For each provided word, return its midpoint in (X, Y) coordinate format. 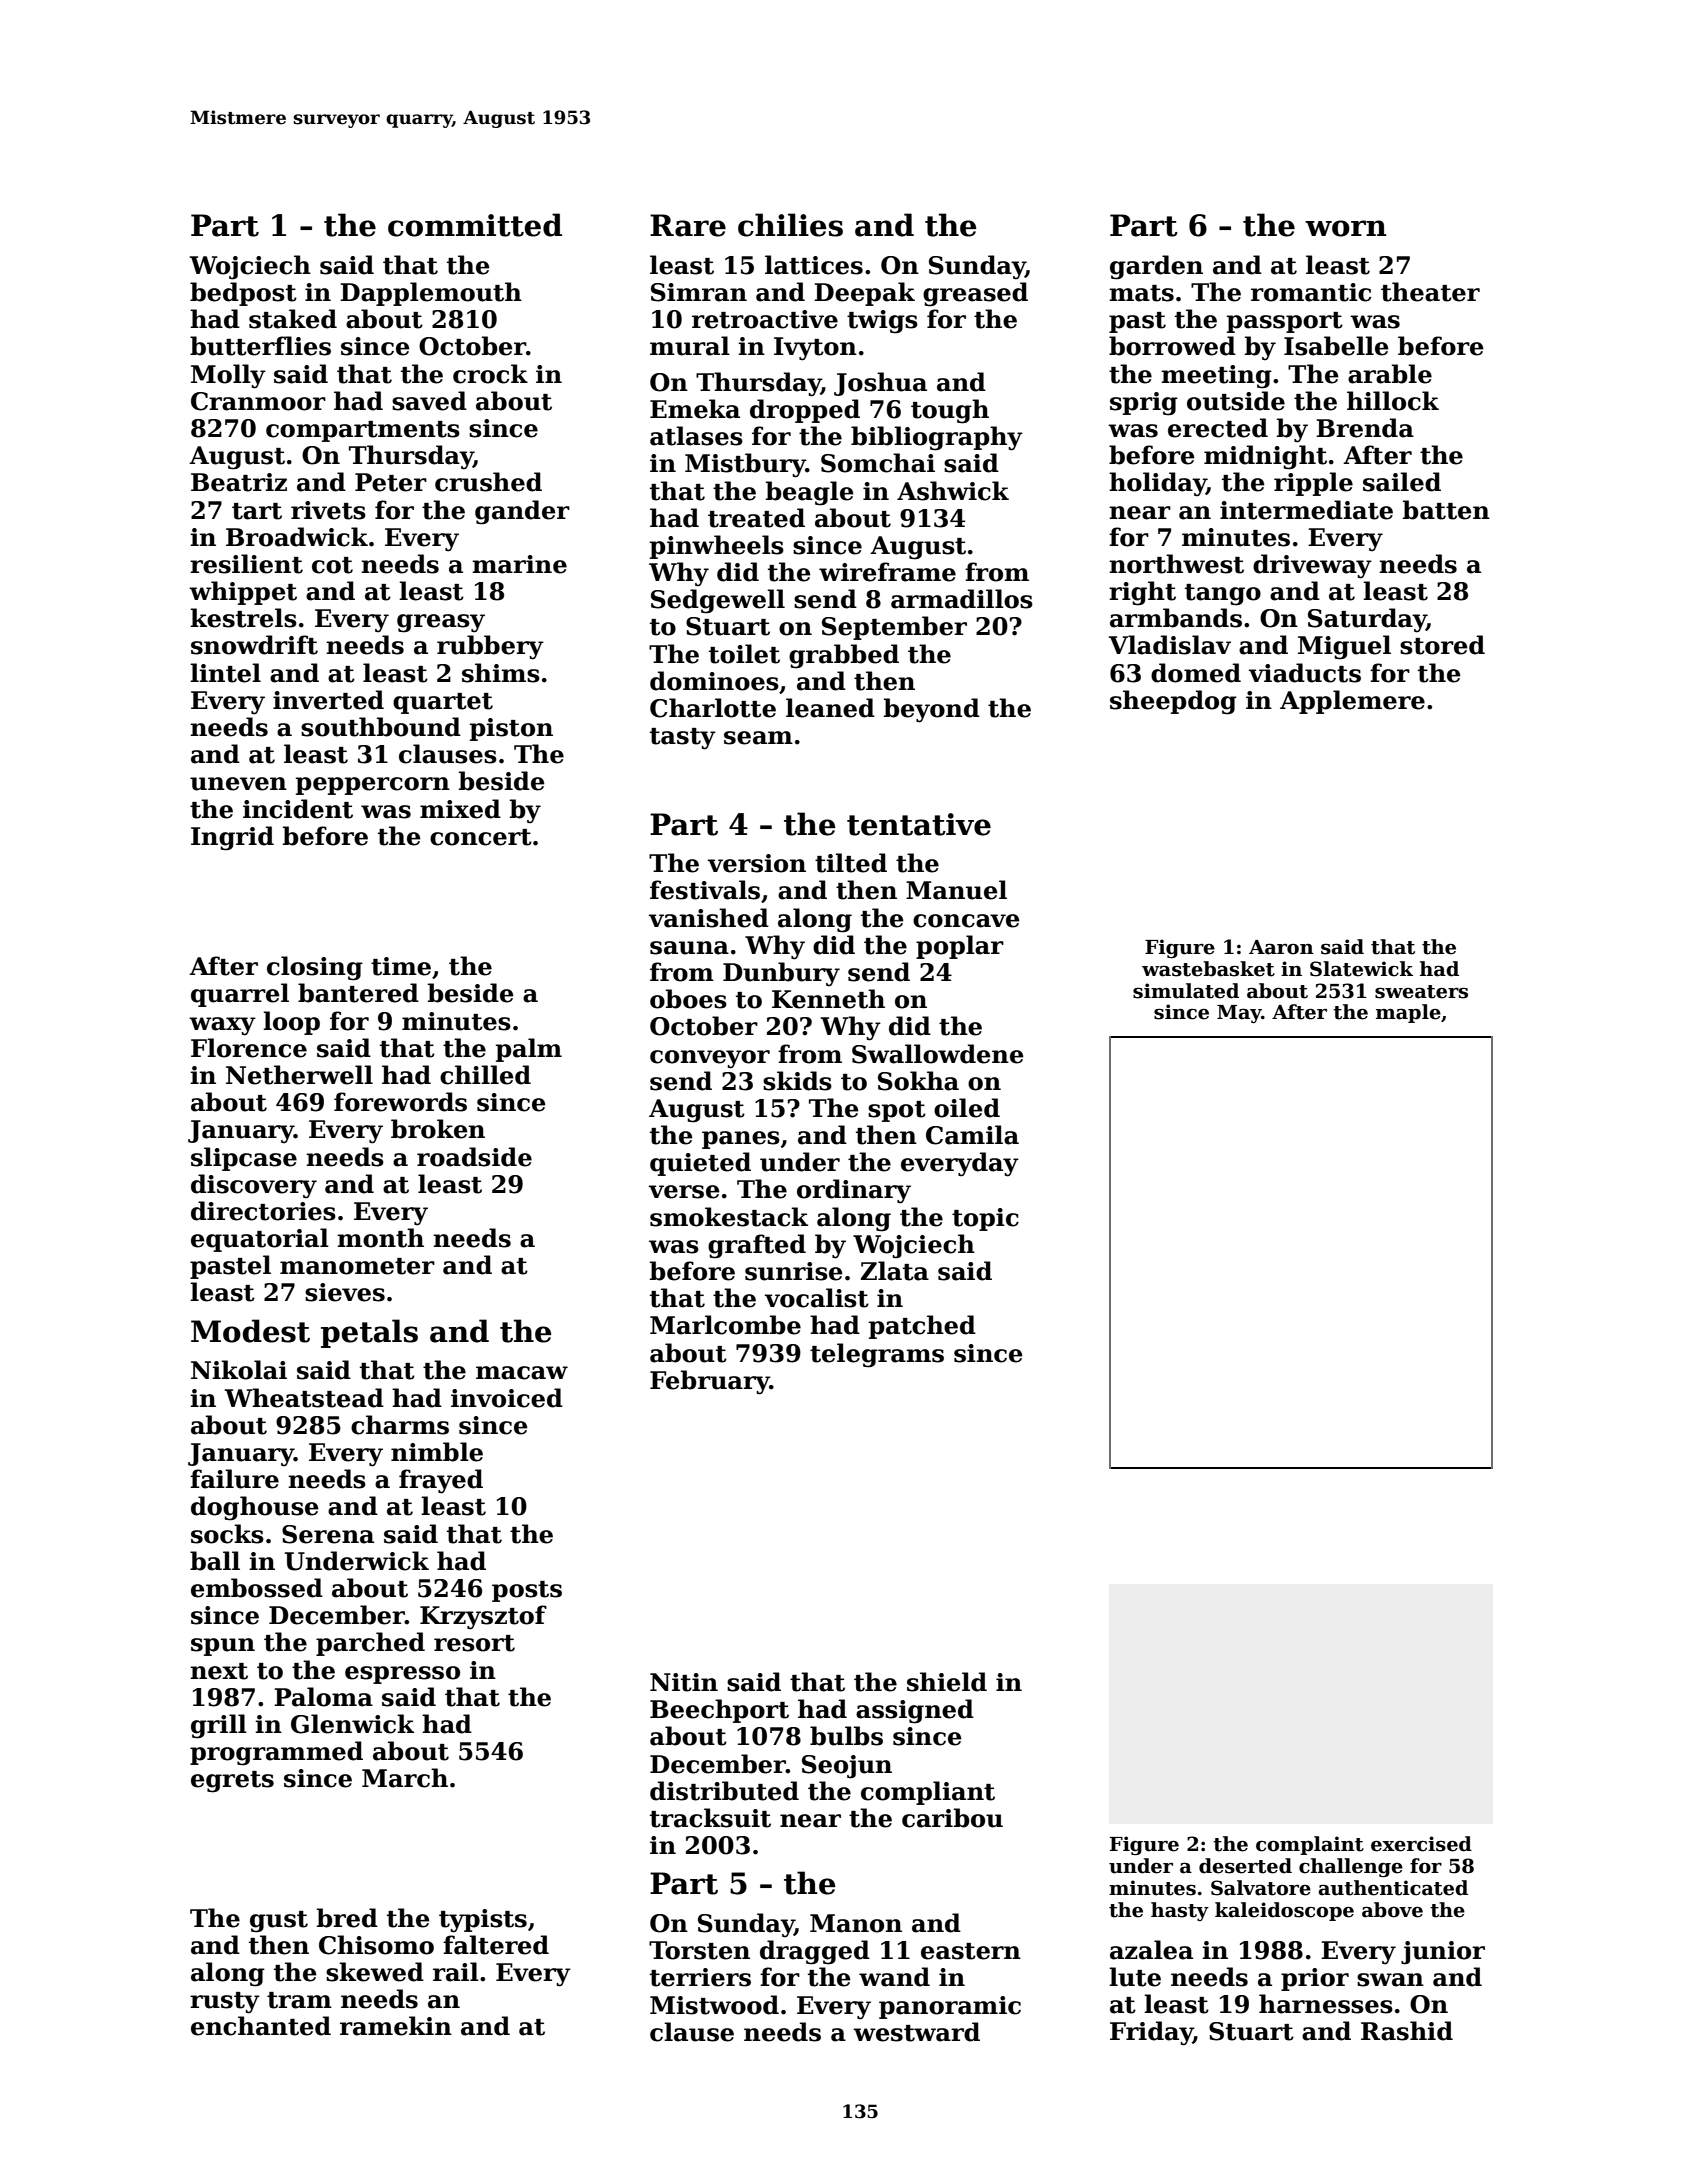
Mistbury (745, 465)
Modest (250, 1331)
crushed (488, 482)
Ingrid (232, 838)
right (1142, 593)
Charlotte (713, 708)
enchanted (261, 2026)
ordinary (854, 1191)
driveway (1312, 566)
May (1239, 1014)
